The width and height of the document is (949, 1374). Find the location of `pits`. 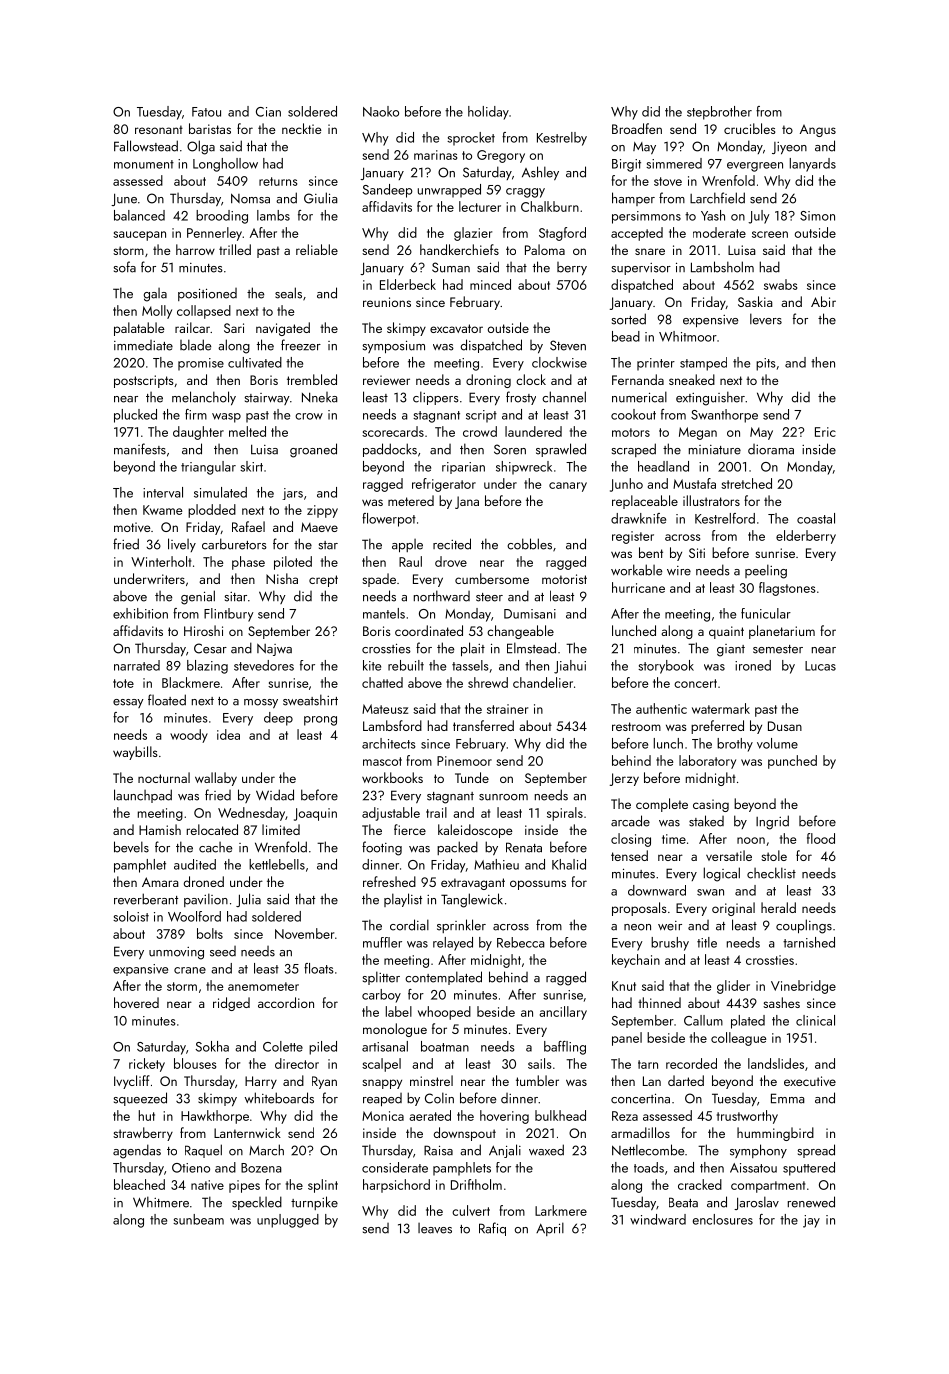

pits is located at coordinates (766, 364).
